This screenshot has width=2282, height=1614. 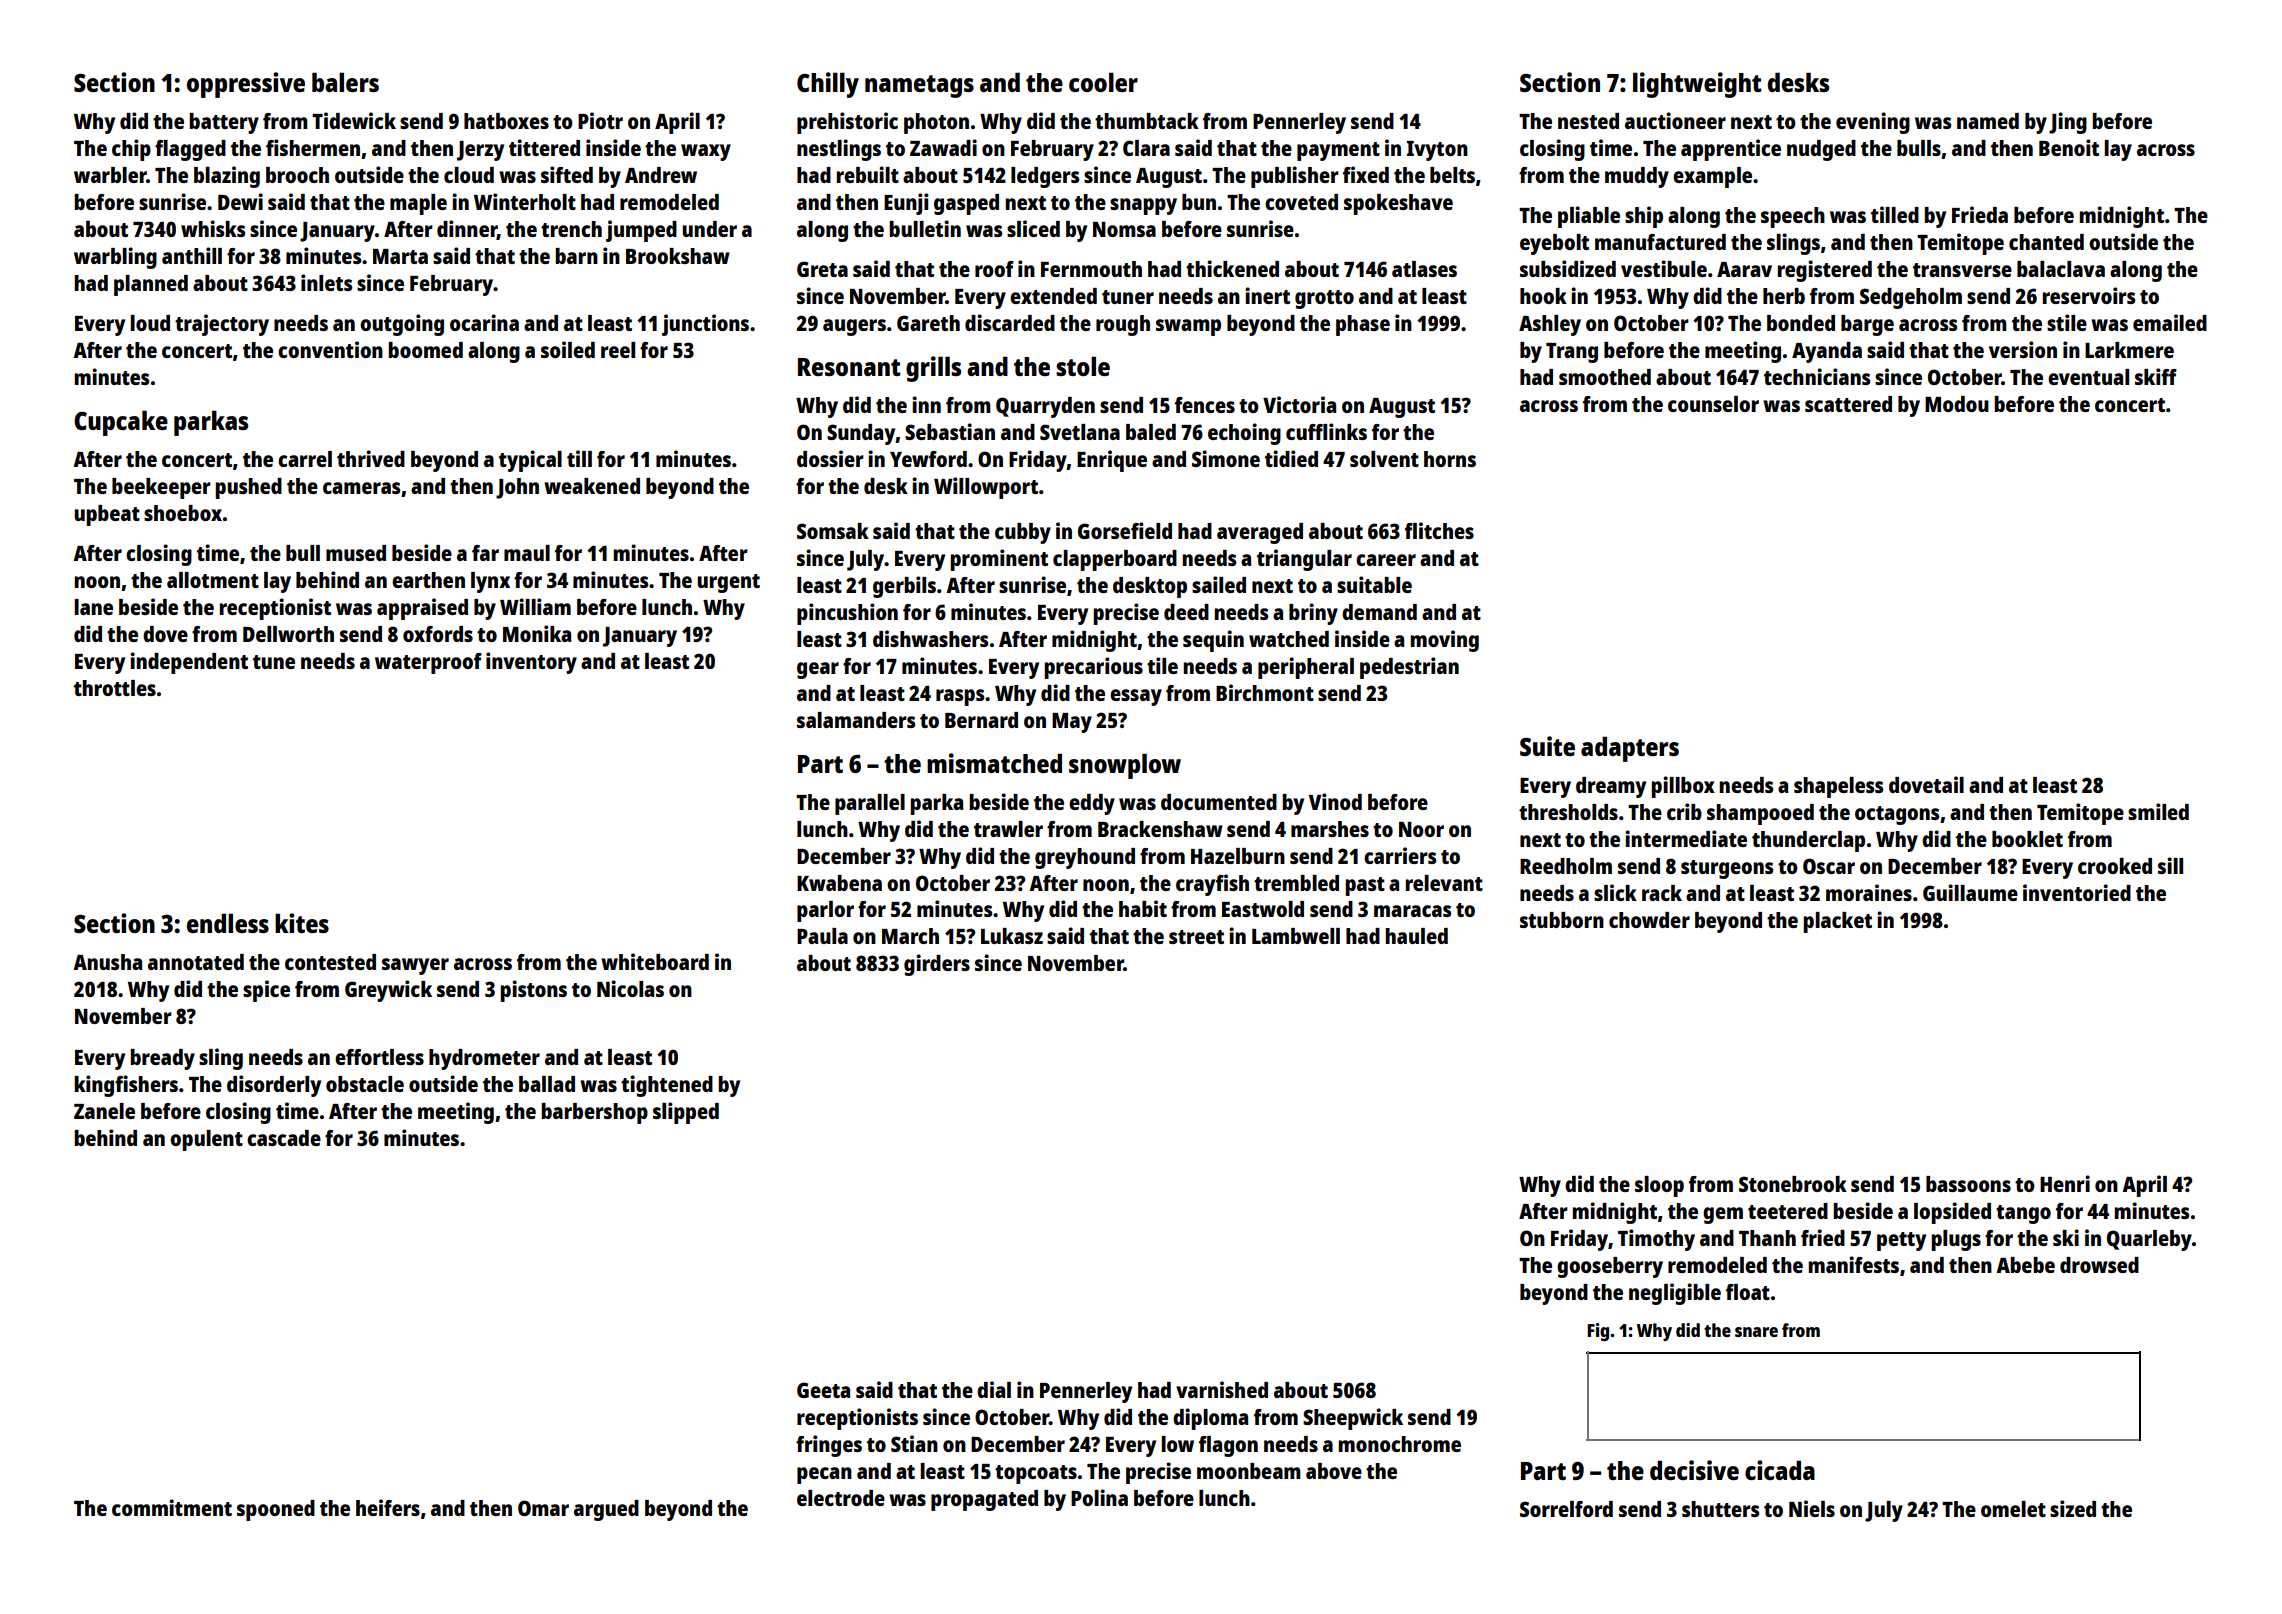 What do you see at coordinates (543, 1508) in the screenshot?
I see `Omar` at bounding box center [543, 1508].
